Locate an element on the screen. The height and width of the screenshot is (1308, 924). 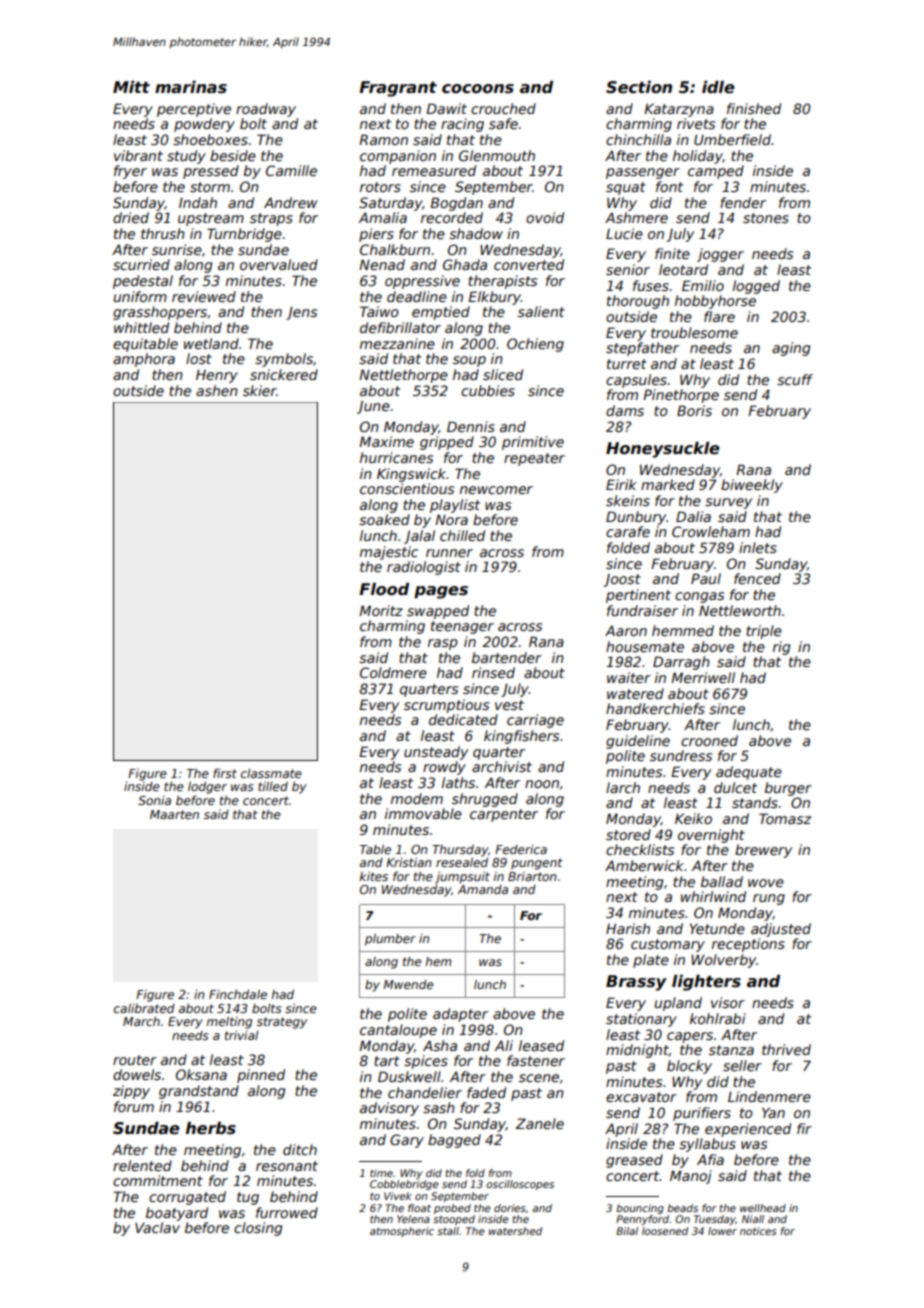
stones is located at coordinates (766, 218).
